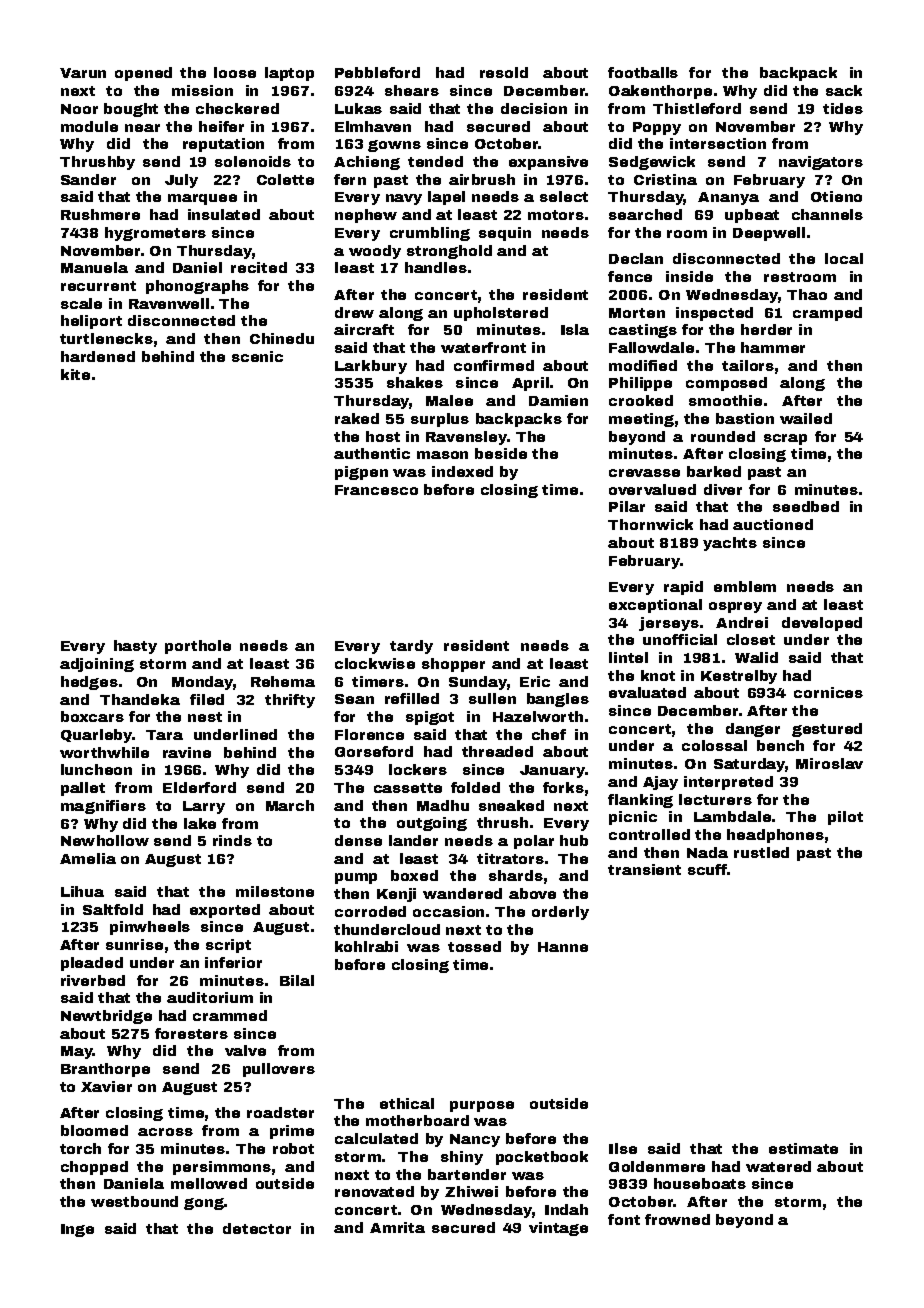  Describe the element at coordinates (415, 382) in the screenshot. I see `shakes` at that location.
